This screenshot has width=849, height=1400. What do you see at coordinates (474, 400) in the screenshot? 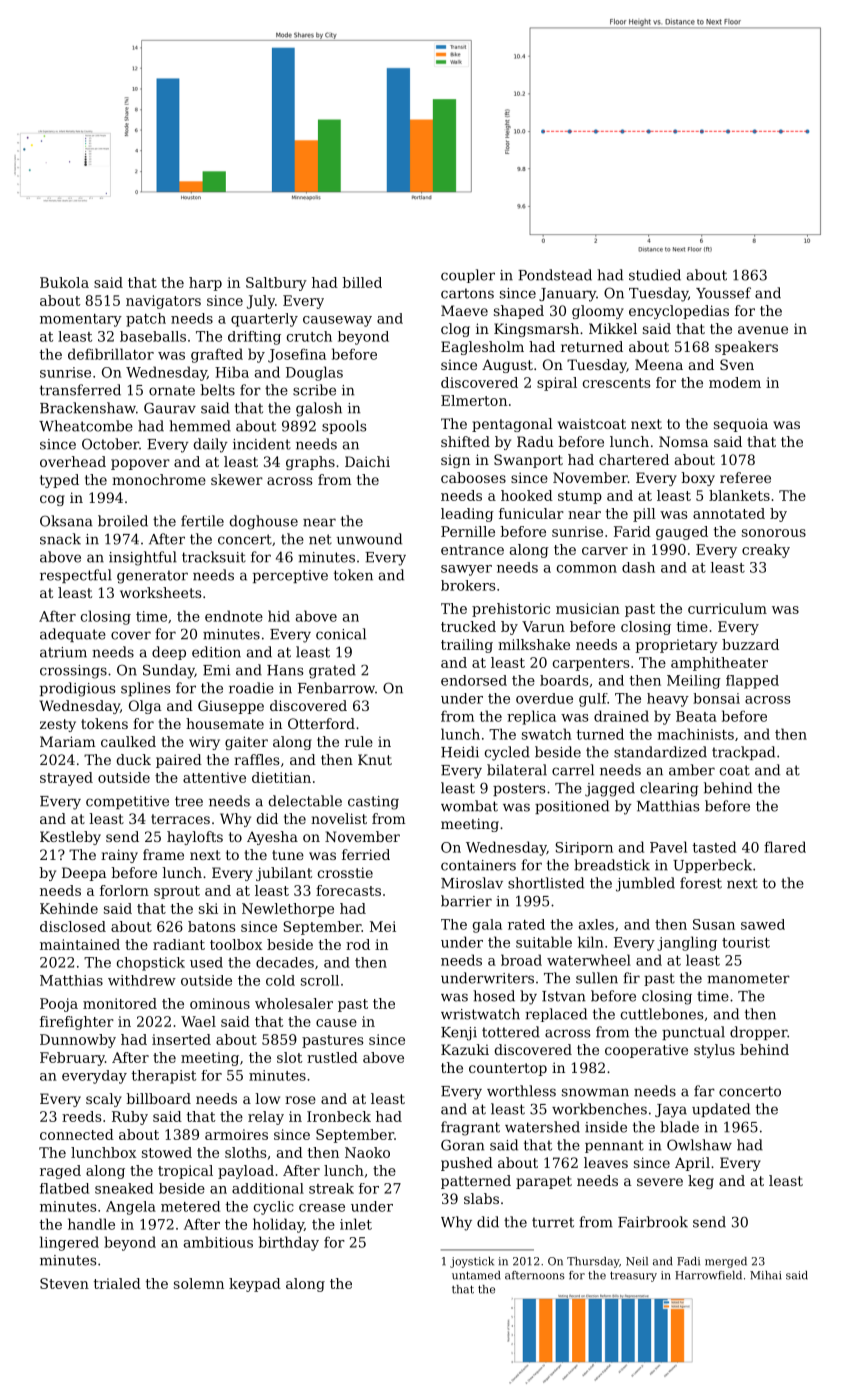
I see `Elmerton` at bounding box center [474, 400].
